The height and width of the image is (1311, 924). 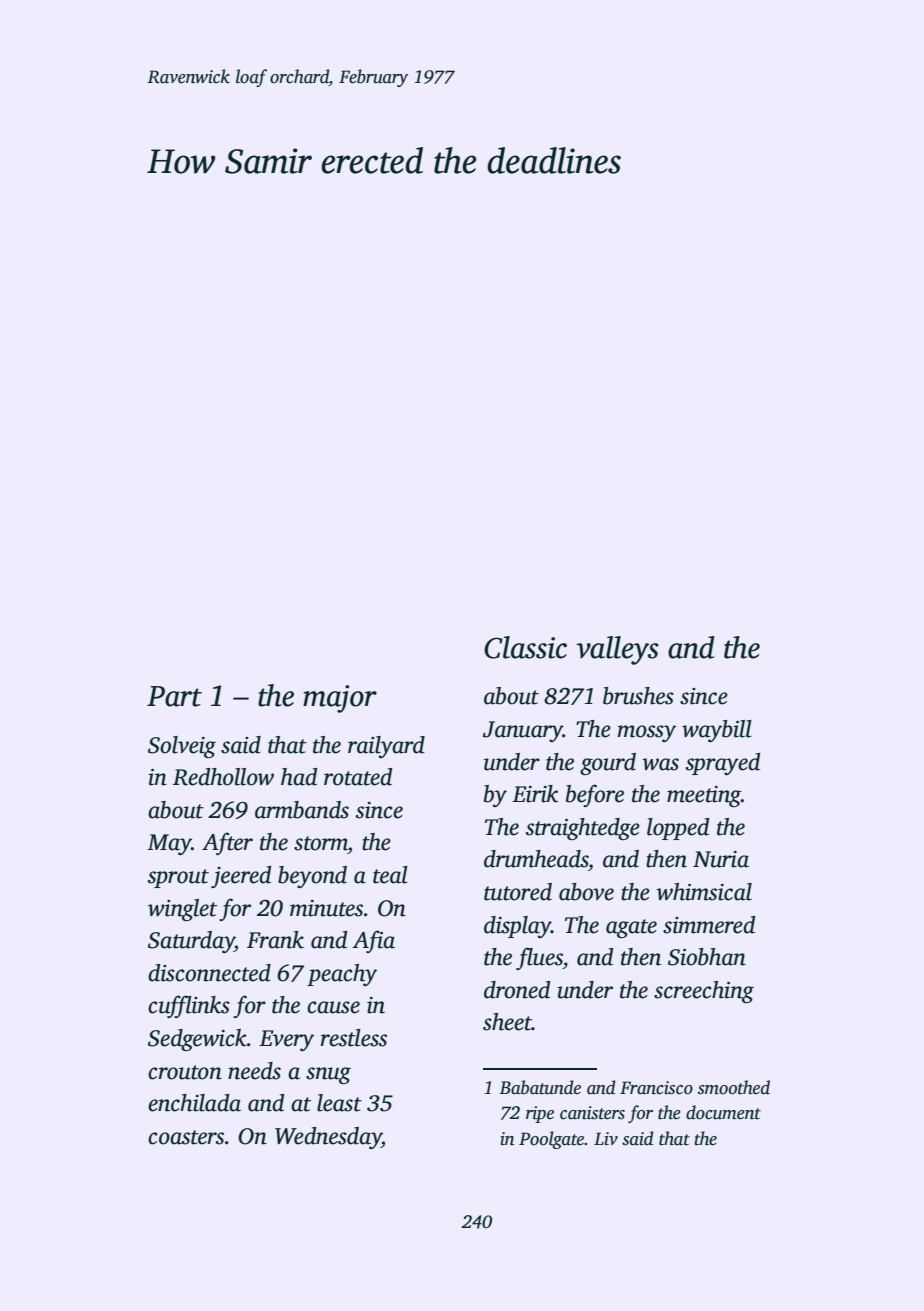 I want to click on Afia, so click(x=373, y=941).
